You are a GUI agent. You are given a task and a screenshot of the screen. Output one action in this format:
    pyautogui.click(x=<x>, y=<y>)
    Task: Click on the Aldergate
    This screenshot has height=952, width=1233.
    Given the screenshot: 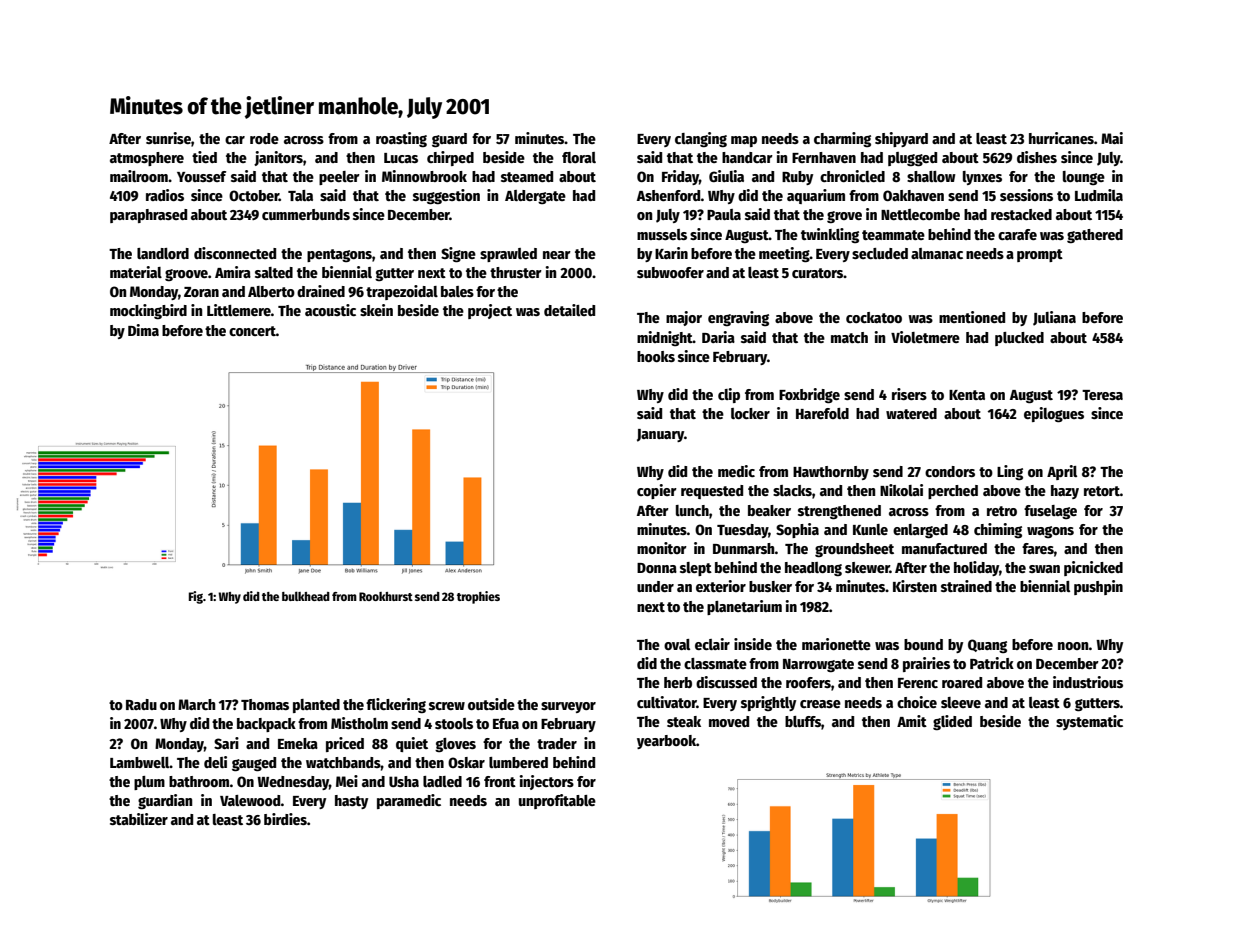 What is the action you would take?
    pyautogui.click(x=535, y=197)
